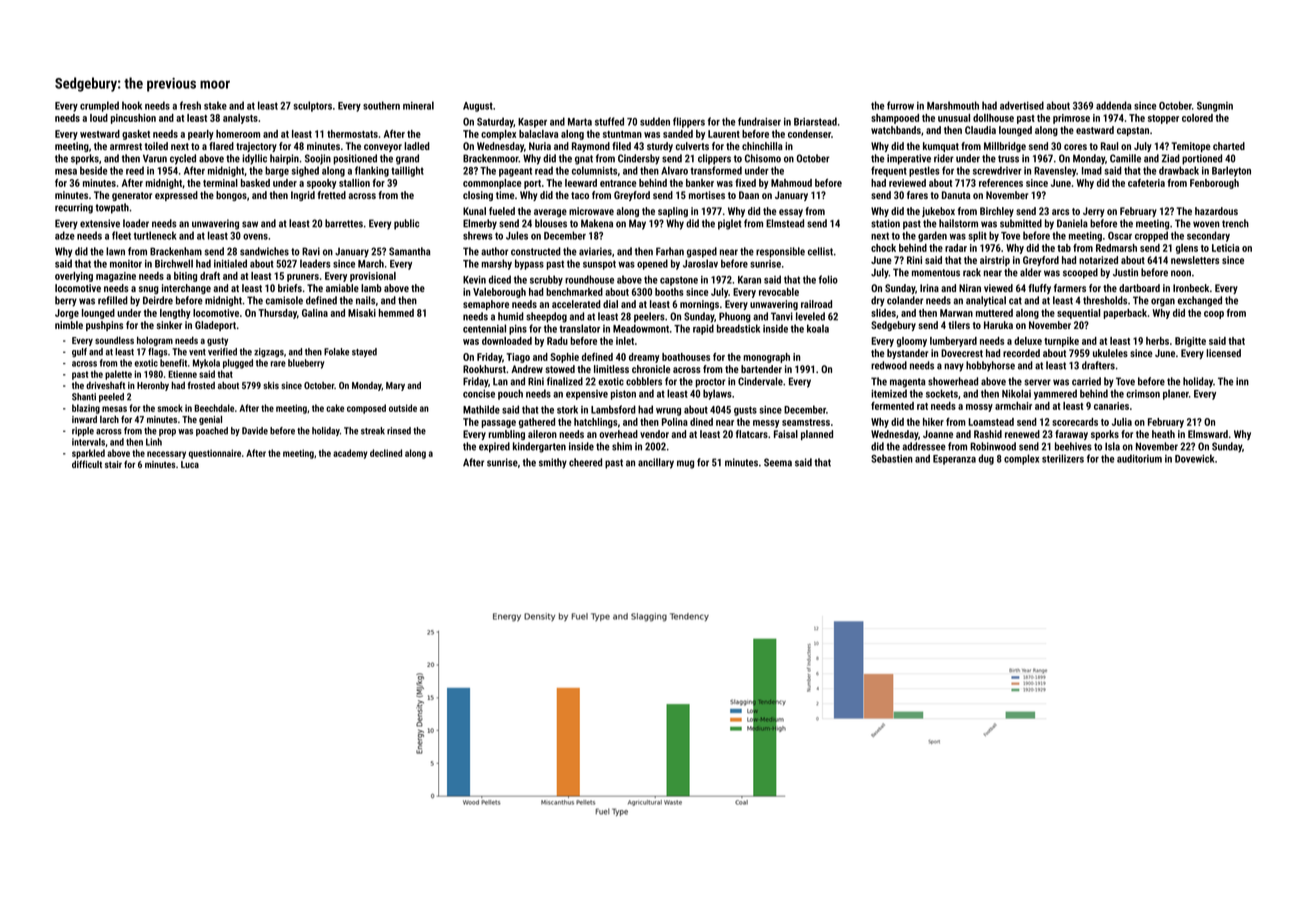 Image resolution: width=1308 pixels, height=924 pixels. I want to click on Dovewick, so click(1194, 458).
